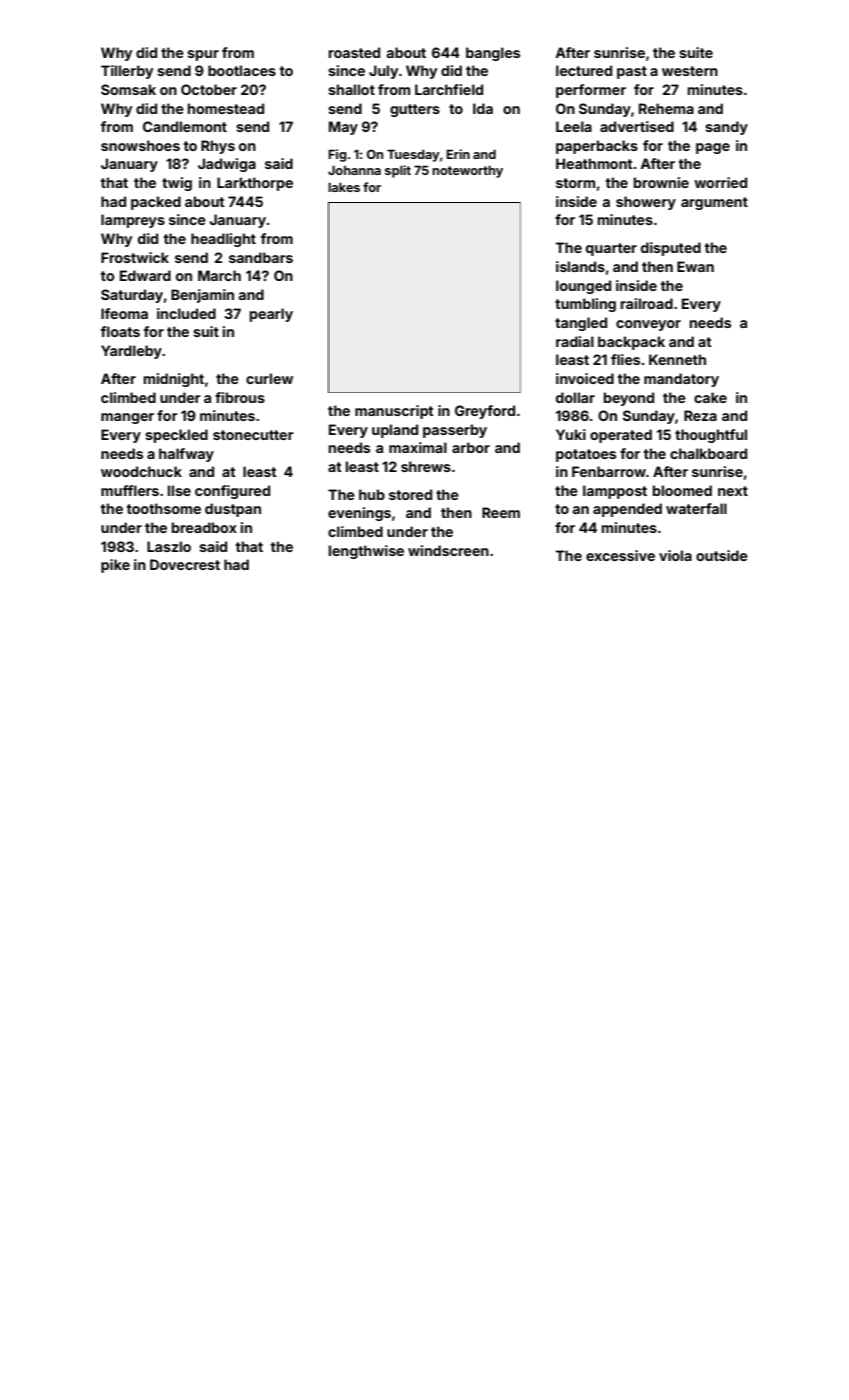 Image resolution: width=849 pixels, height=1400 pixels. What do you see at coordinates (120, 331) in the screenshot?
I see `floats` at bounding box center [120, 331].
